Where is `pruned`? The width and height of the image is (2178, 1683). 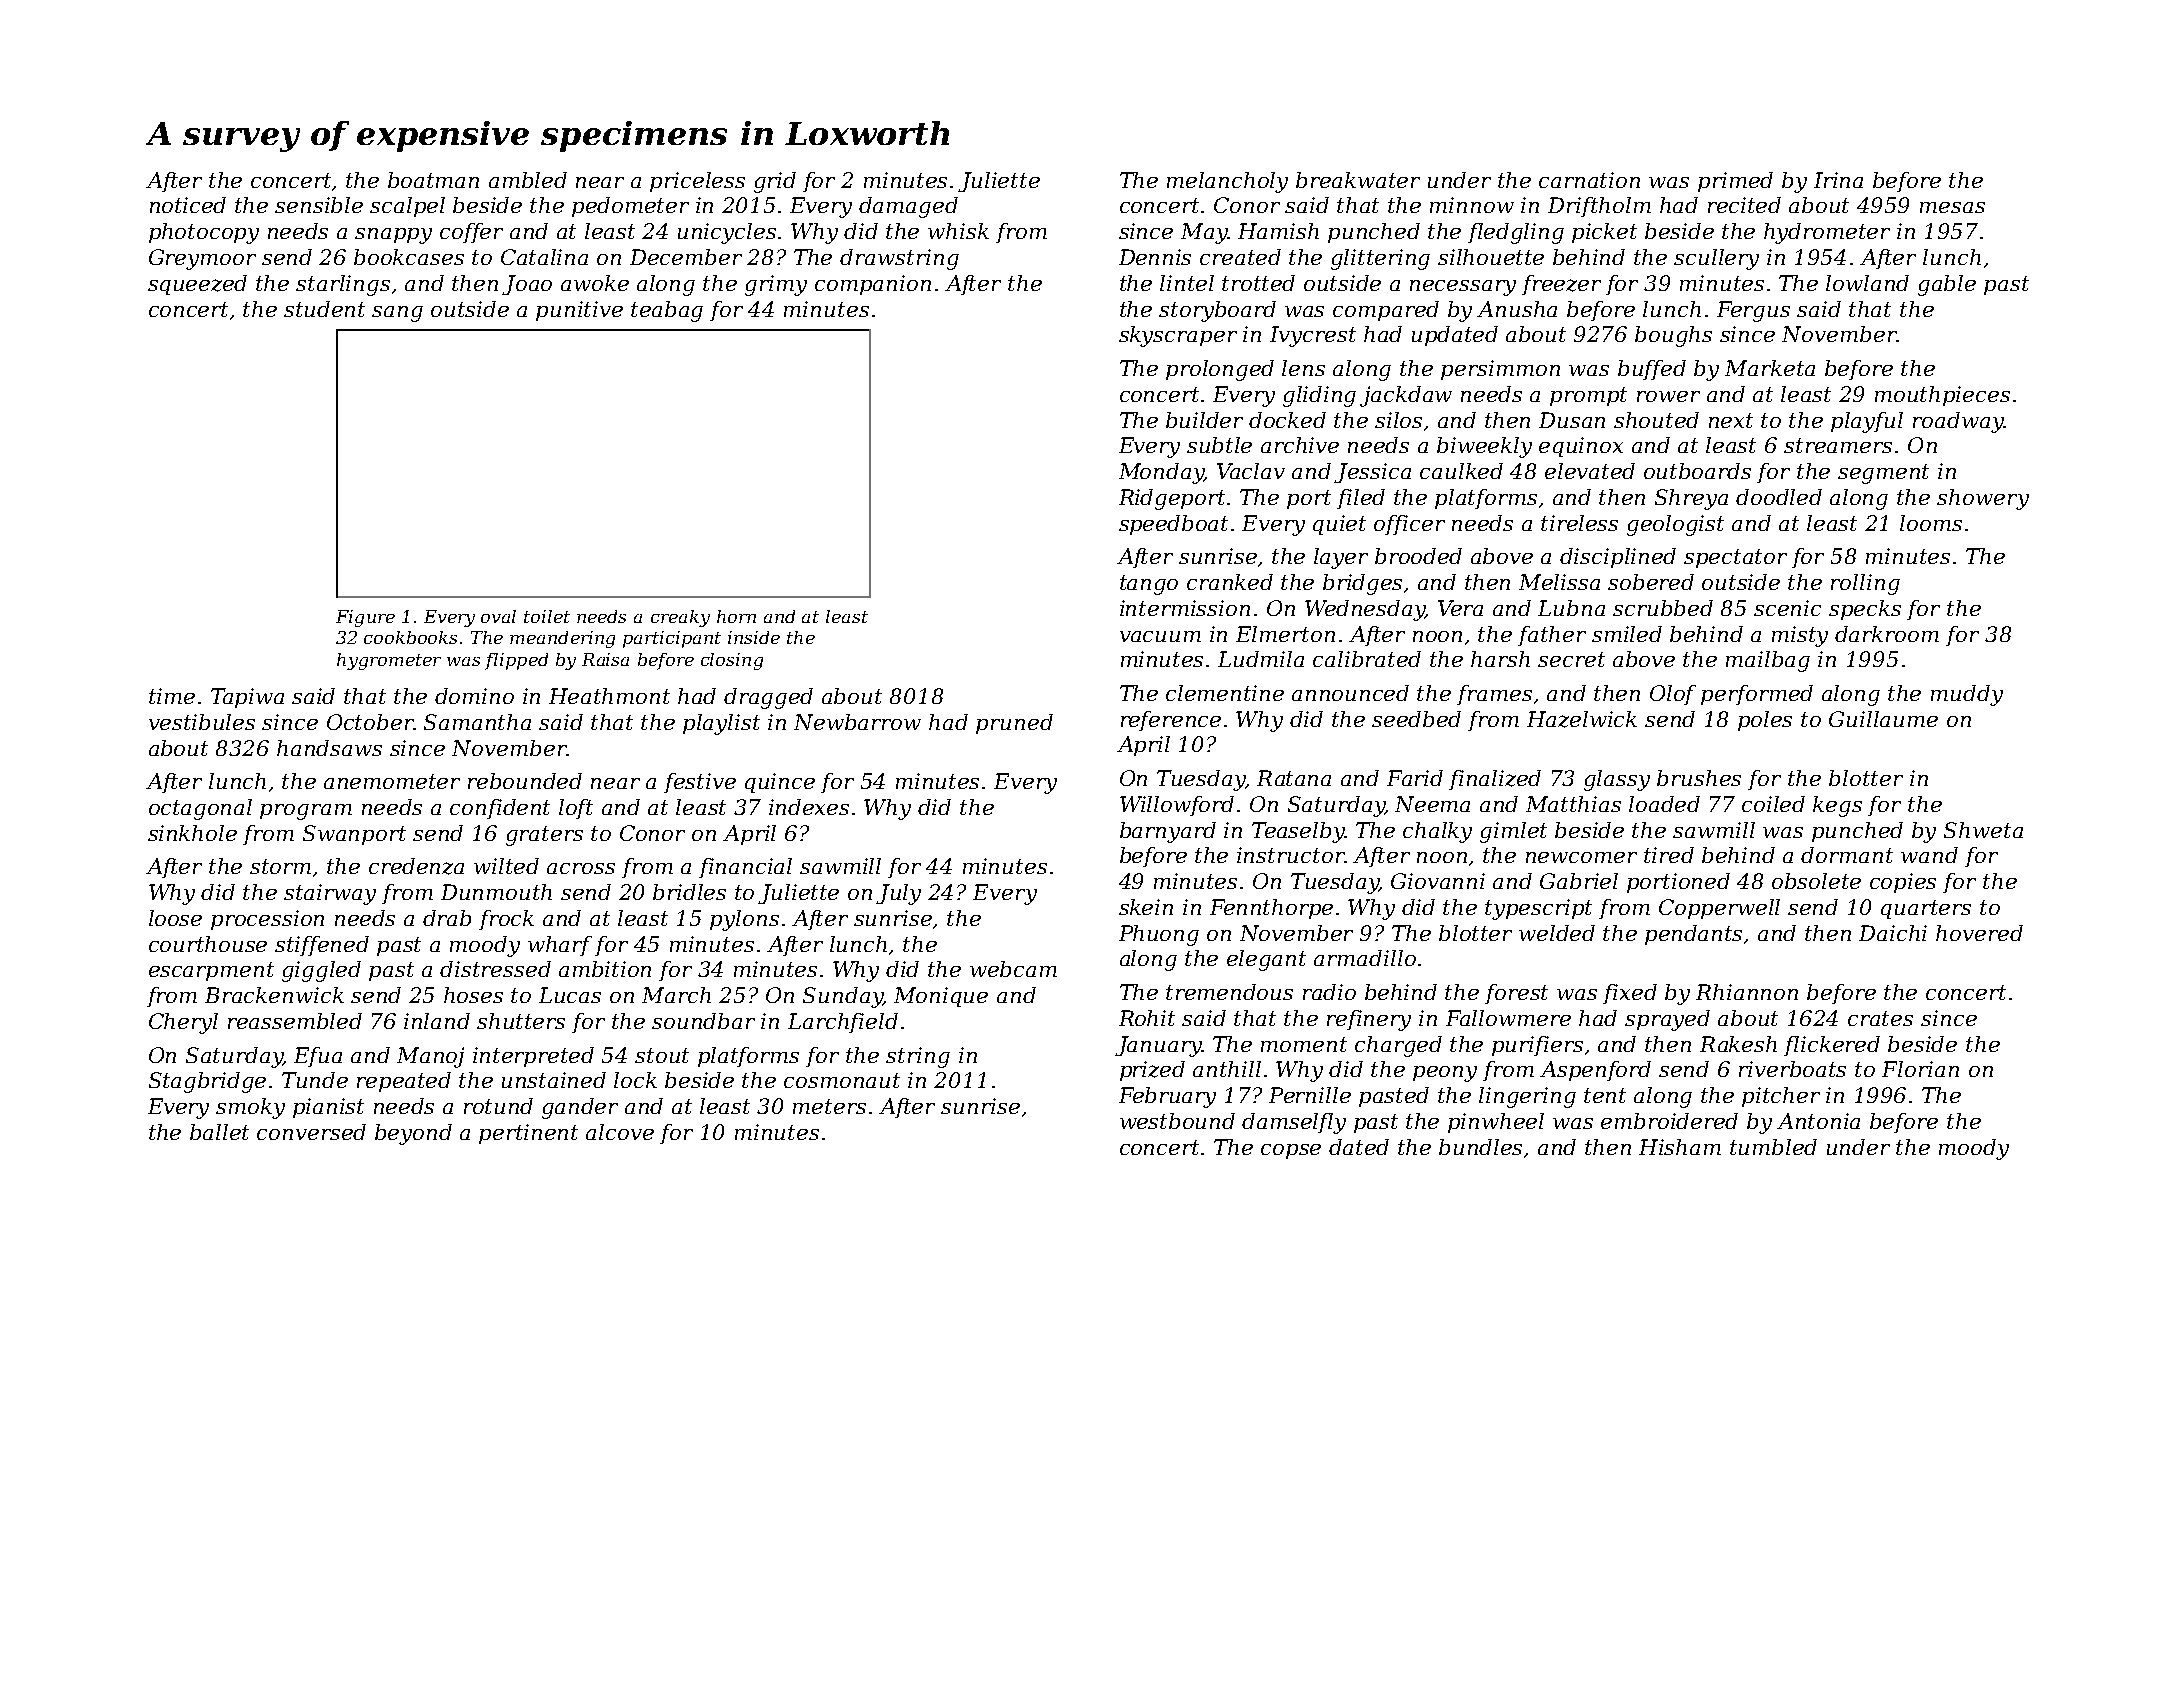
pruned is located at coordinates (1014, 724).
